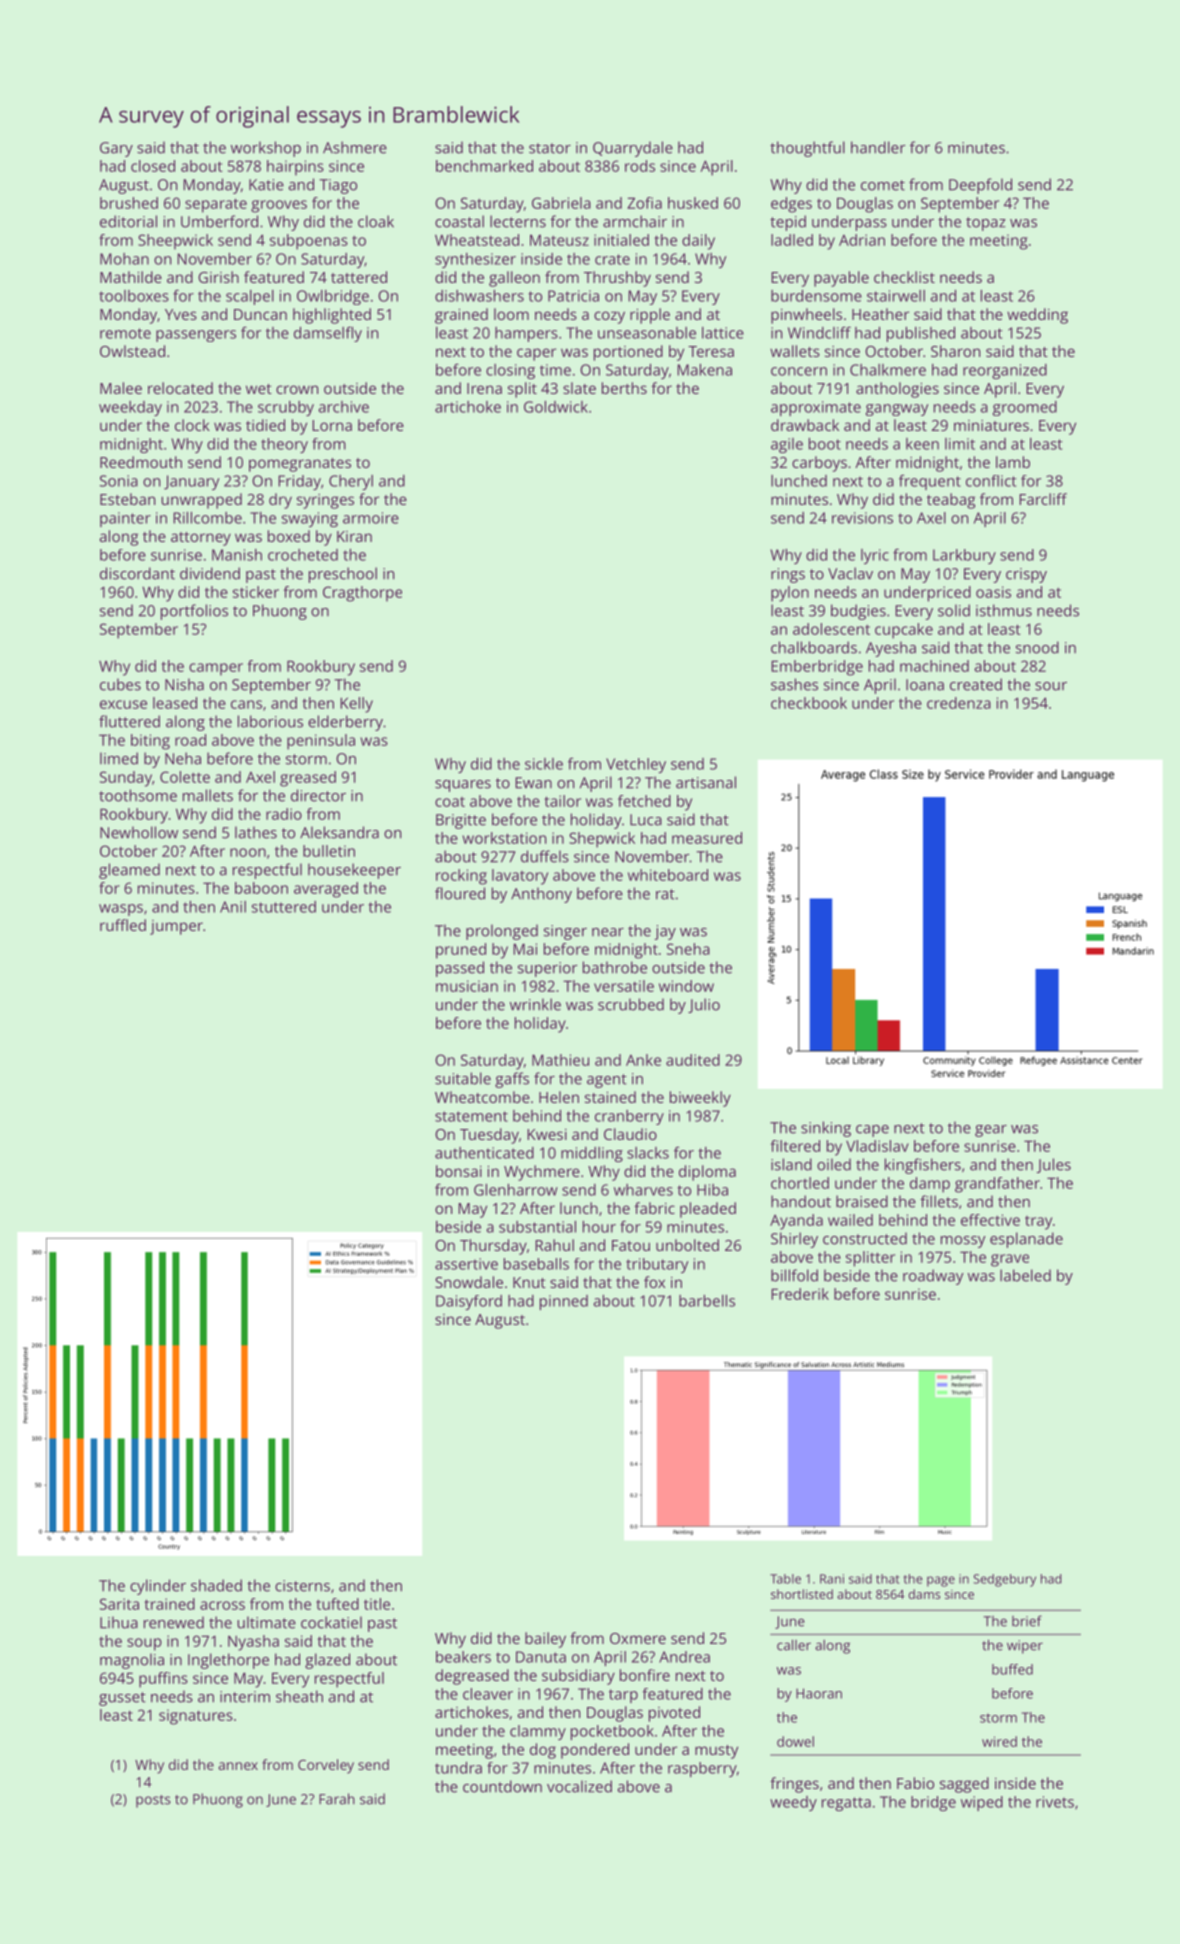 This document has width=1180, height=1944. Describe the element at coordinates (129, 871) in the document. I see `gleamed` at that location.
